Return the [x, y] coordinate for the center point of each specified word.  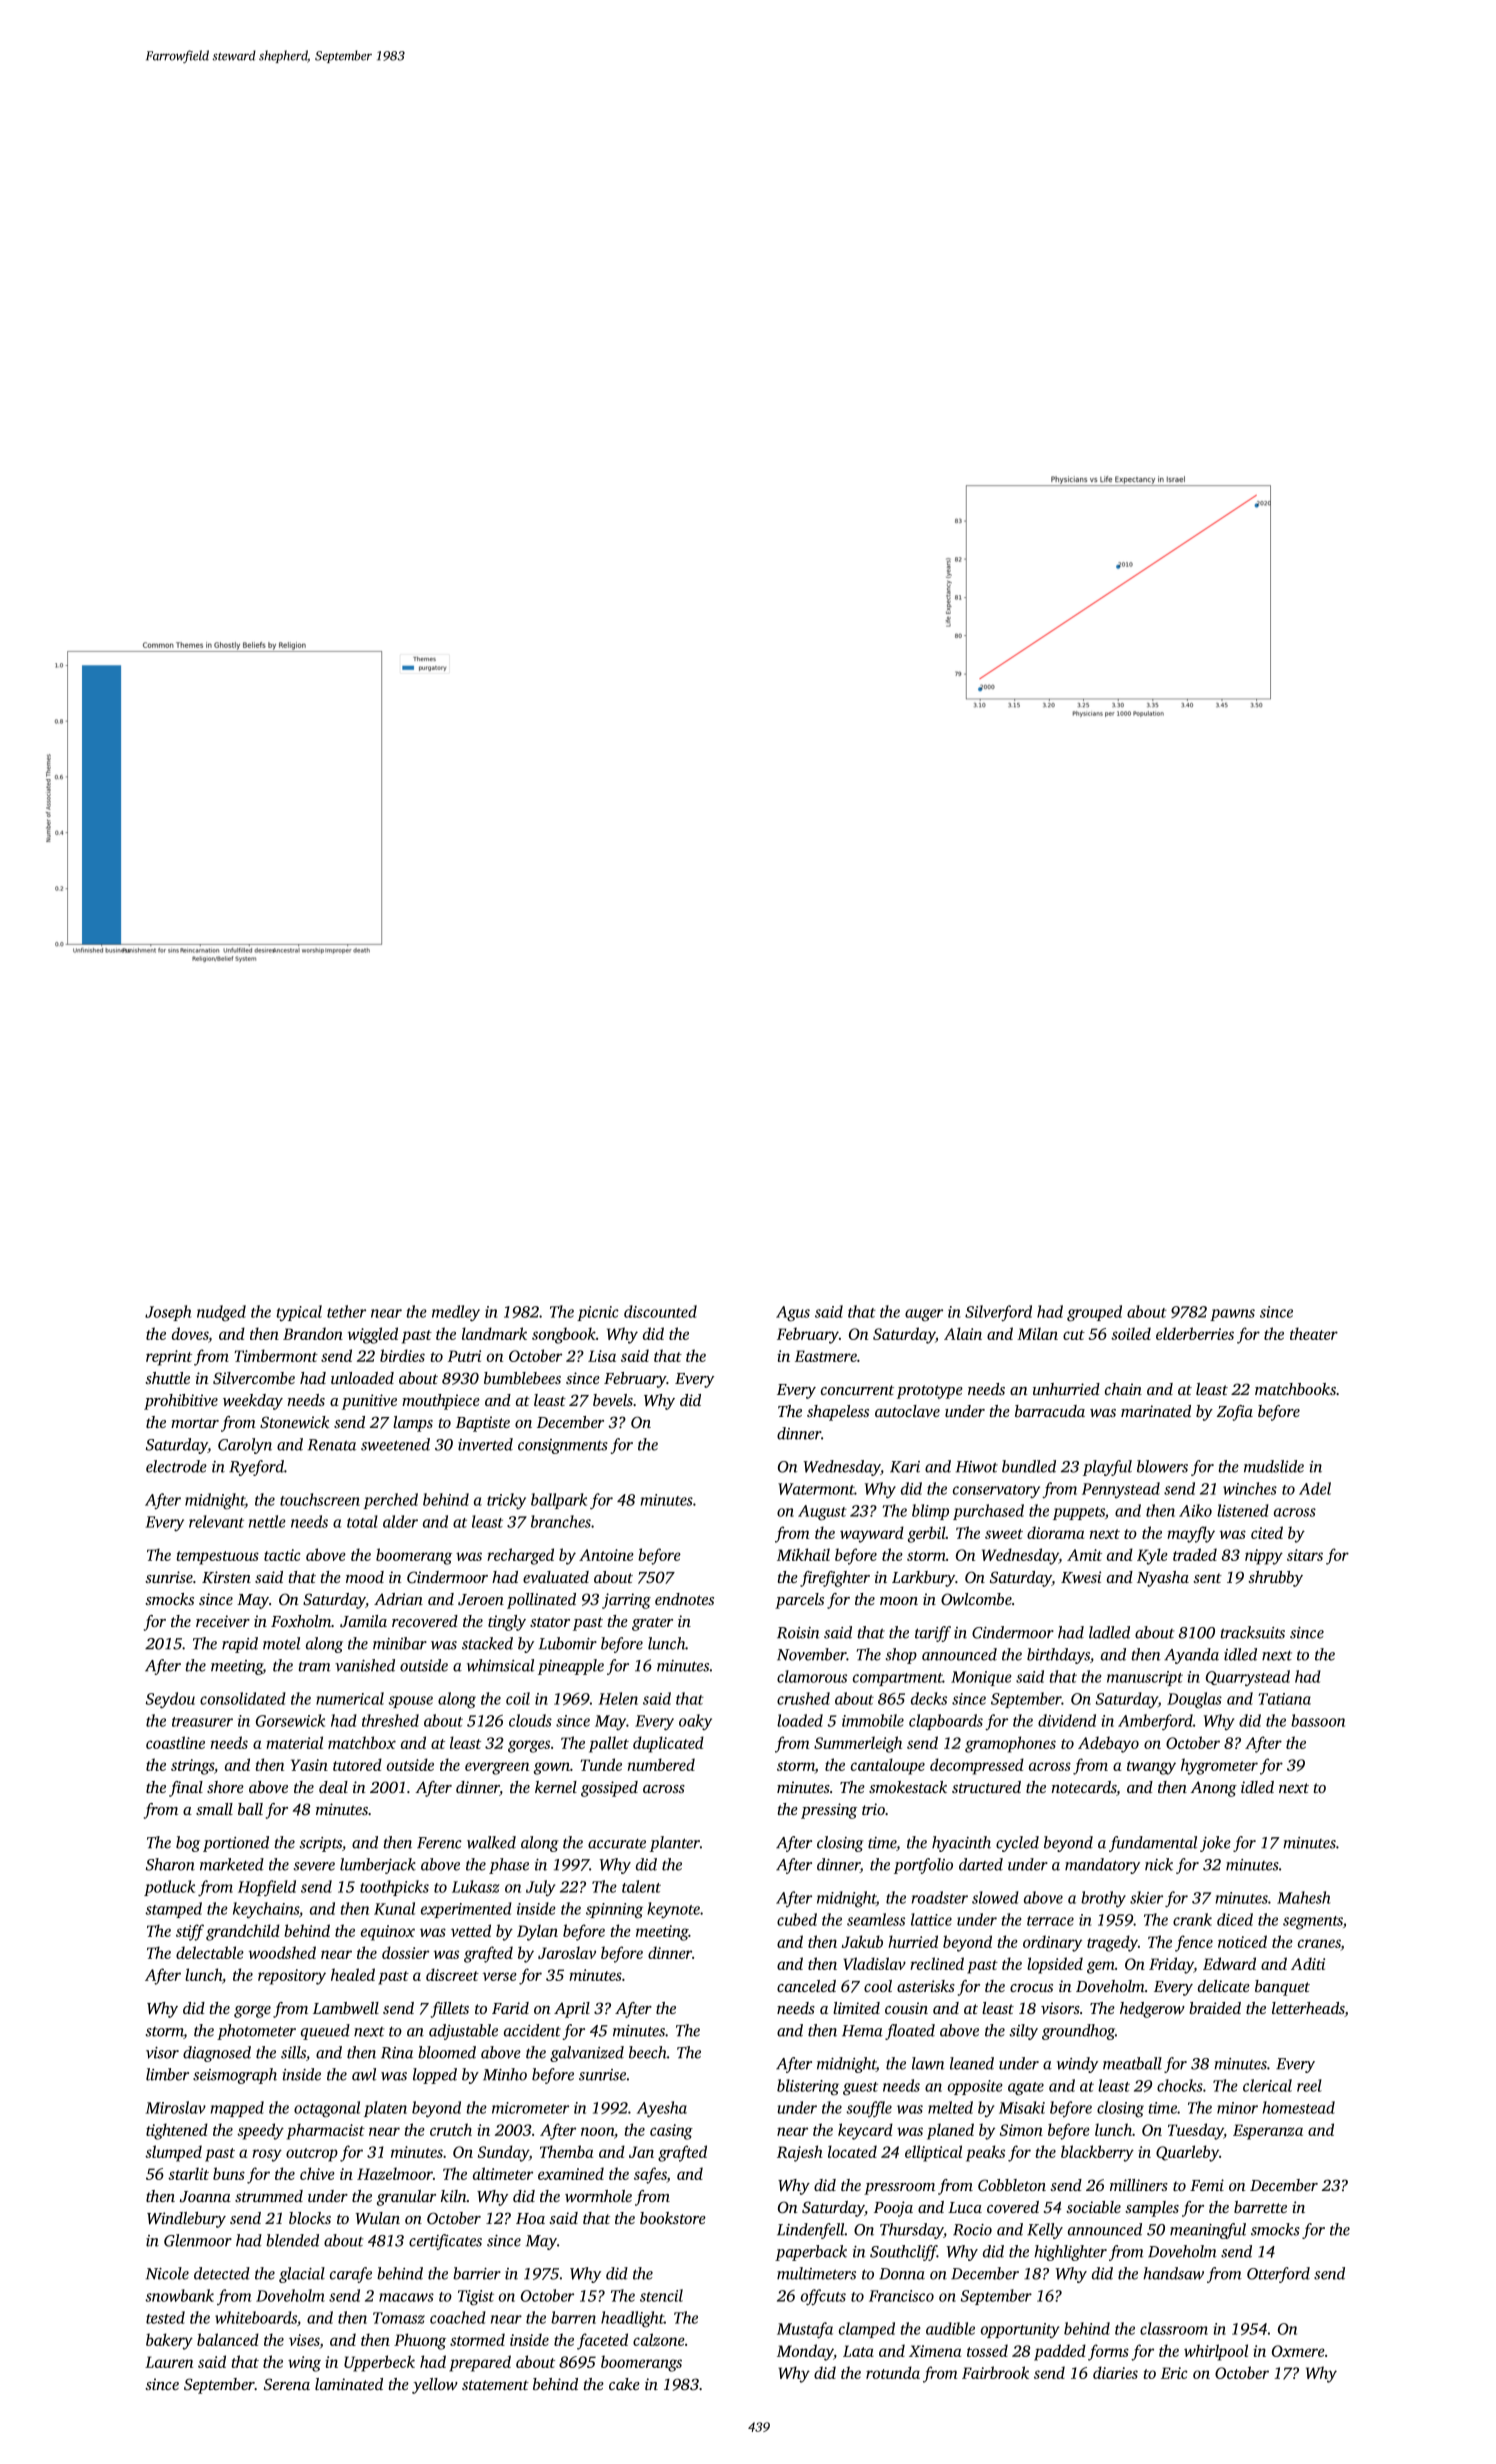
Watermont [816, 1489]
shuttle [167, 1378]
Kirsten [226, 1577]
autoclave [907, 1411]
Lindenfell [811, 2231]
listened [1243, 1510]
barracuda [1050, 1411]
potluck [169, 1888]
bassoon [1318, 1720]
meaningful [1208, 2231]
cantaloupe [888, 1766]
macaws [406, 2297]
